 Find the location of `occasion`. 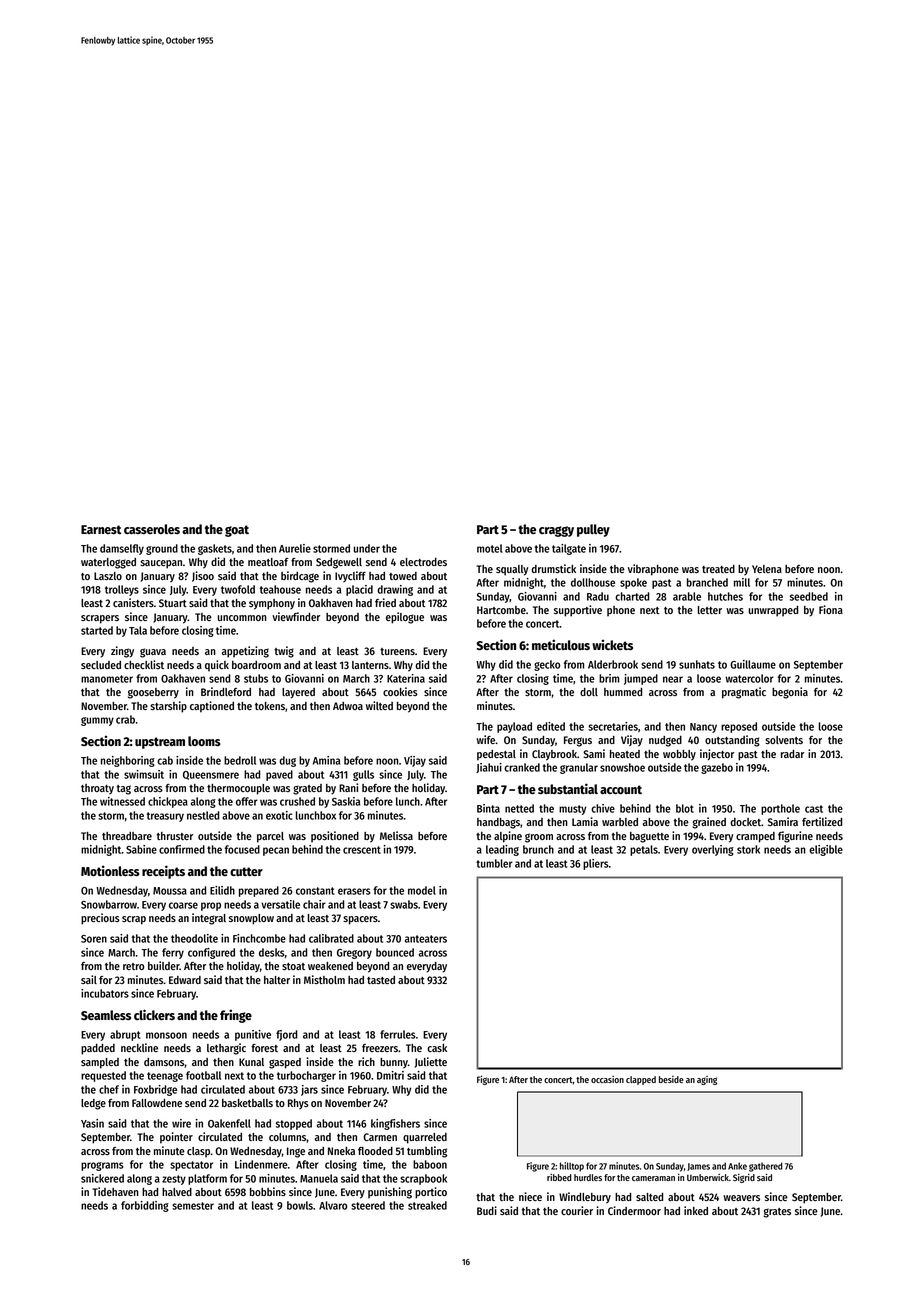

occasion is located at coordinates (607, 1079).
